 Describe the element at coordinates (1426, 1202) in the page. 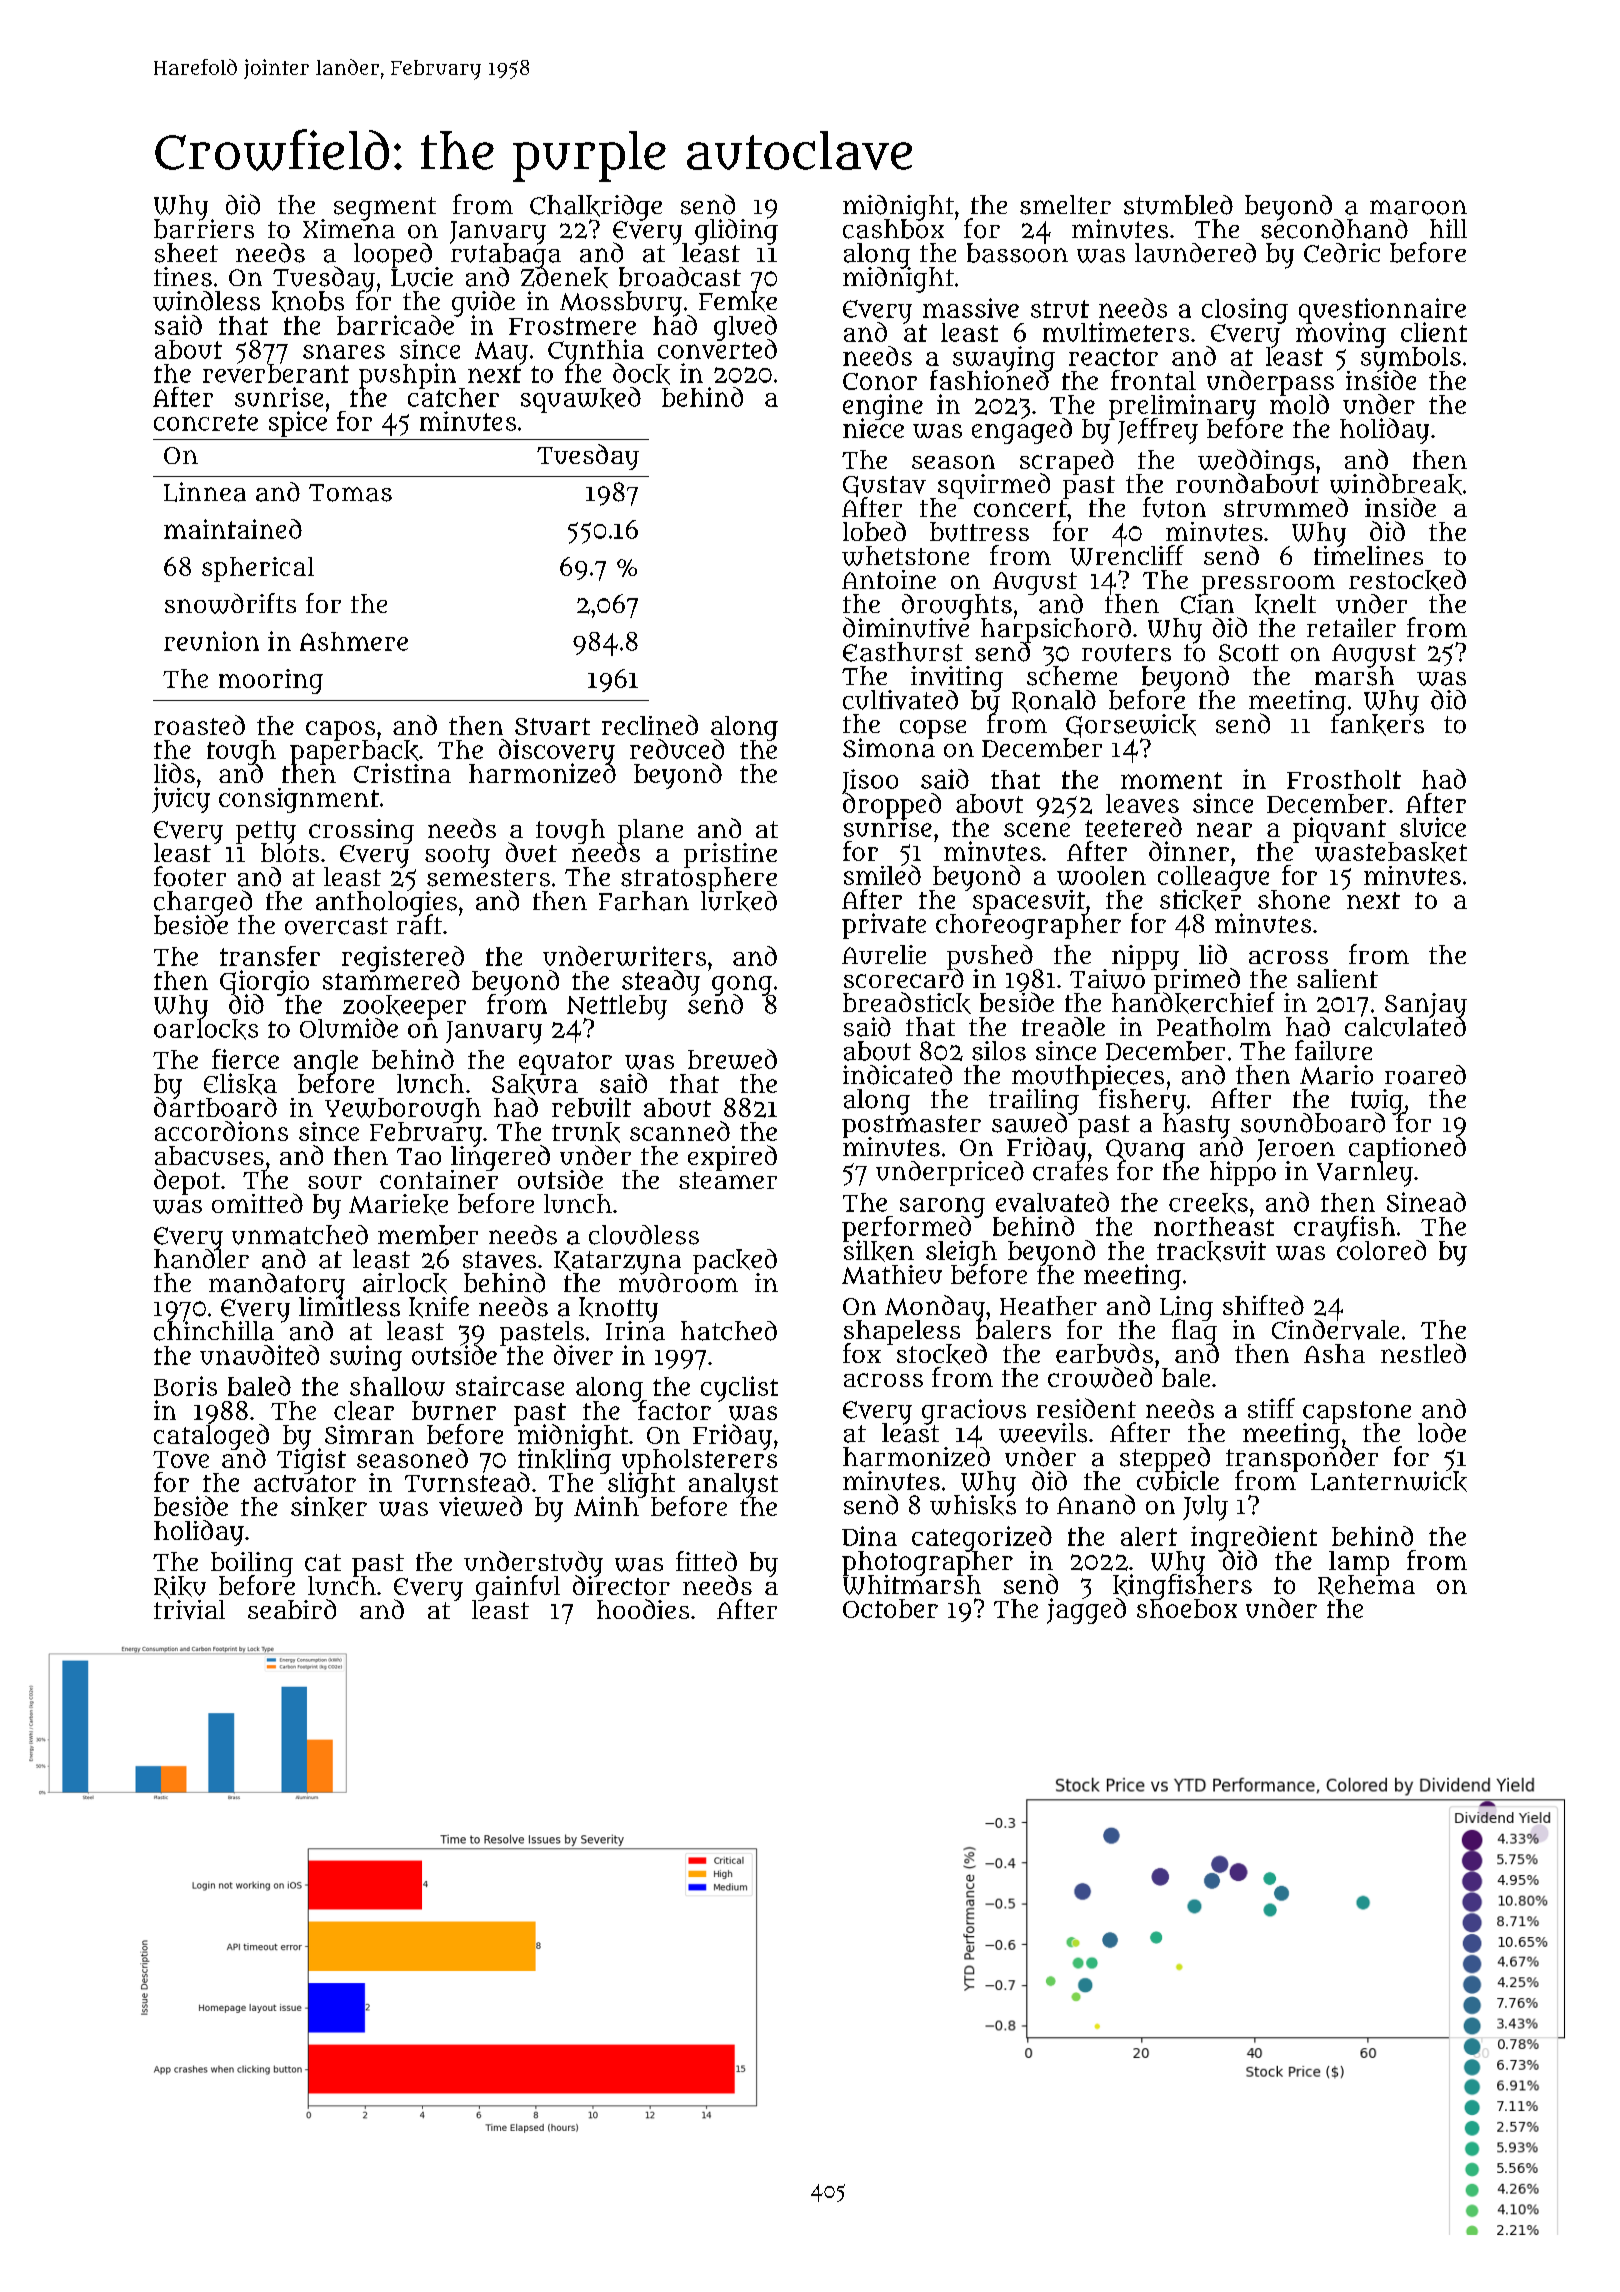

I see `Sinead` at that location.
